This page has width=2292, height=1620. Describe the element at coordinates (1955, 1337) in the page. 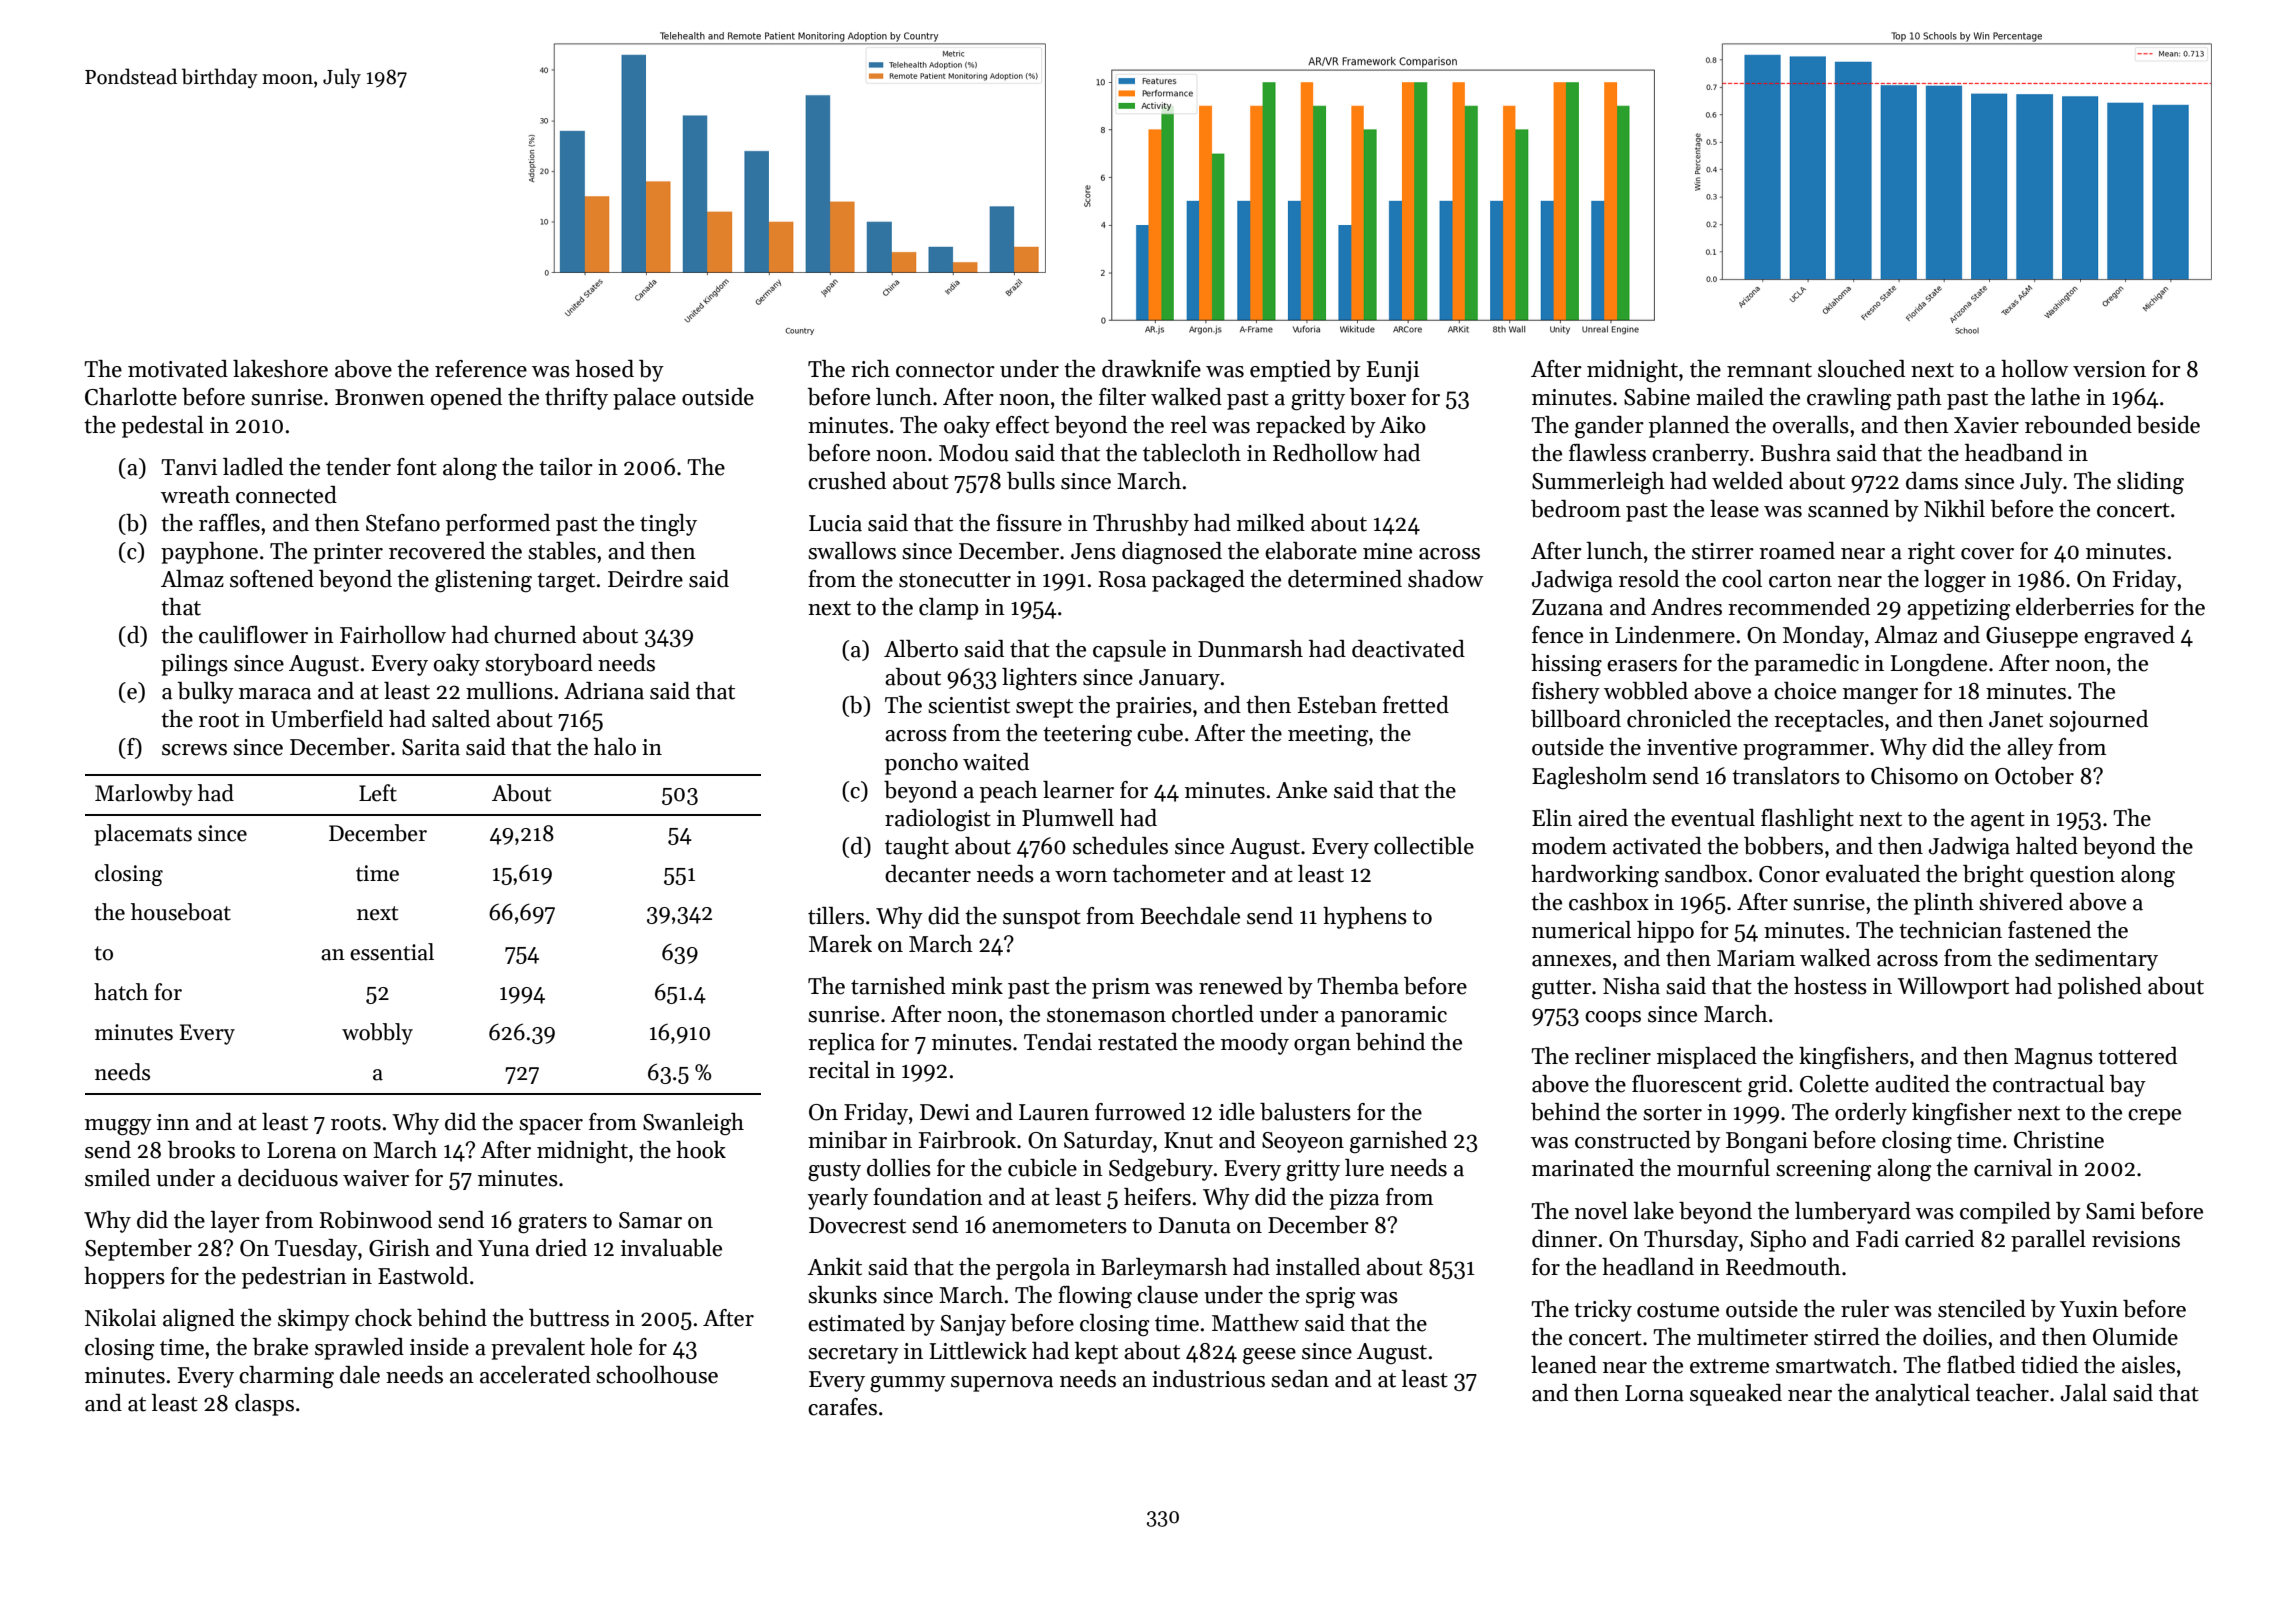

I see `doilies` at that location.
